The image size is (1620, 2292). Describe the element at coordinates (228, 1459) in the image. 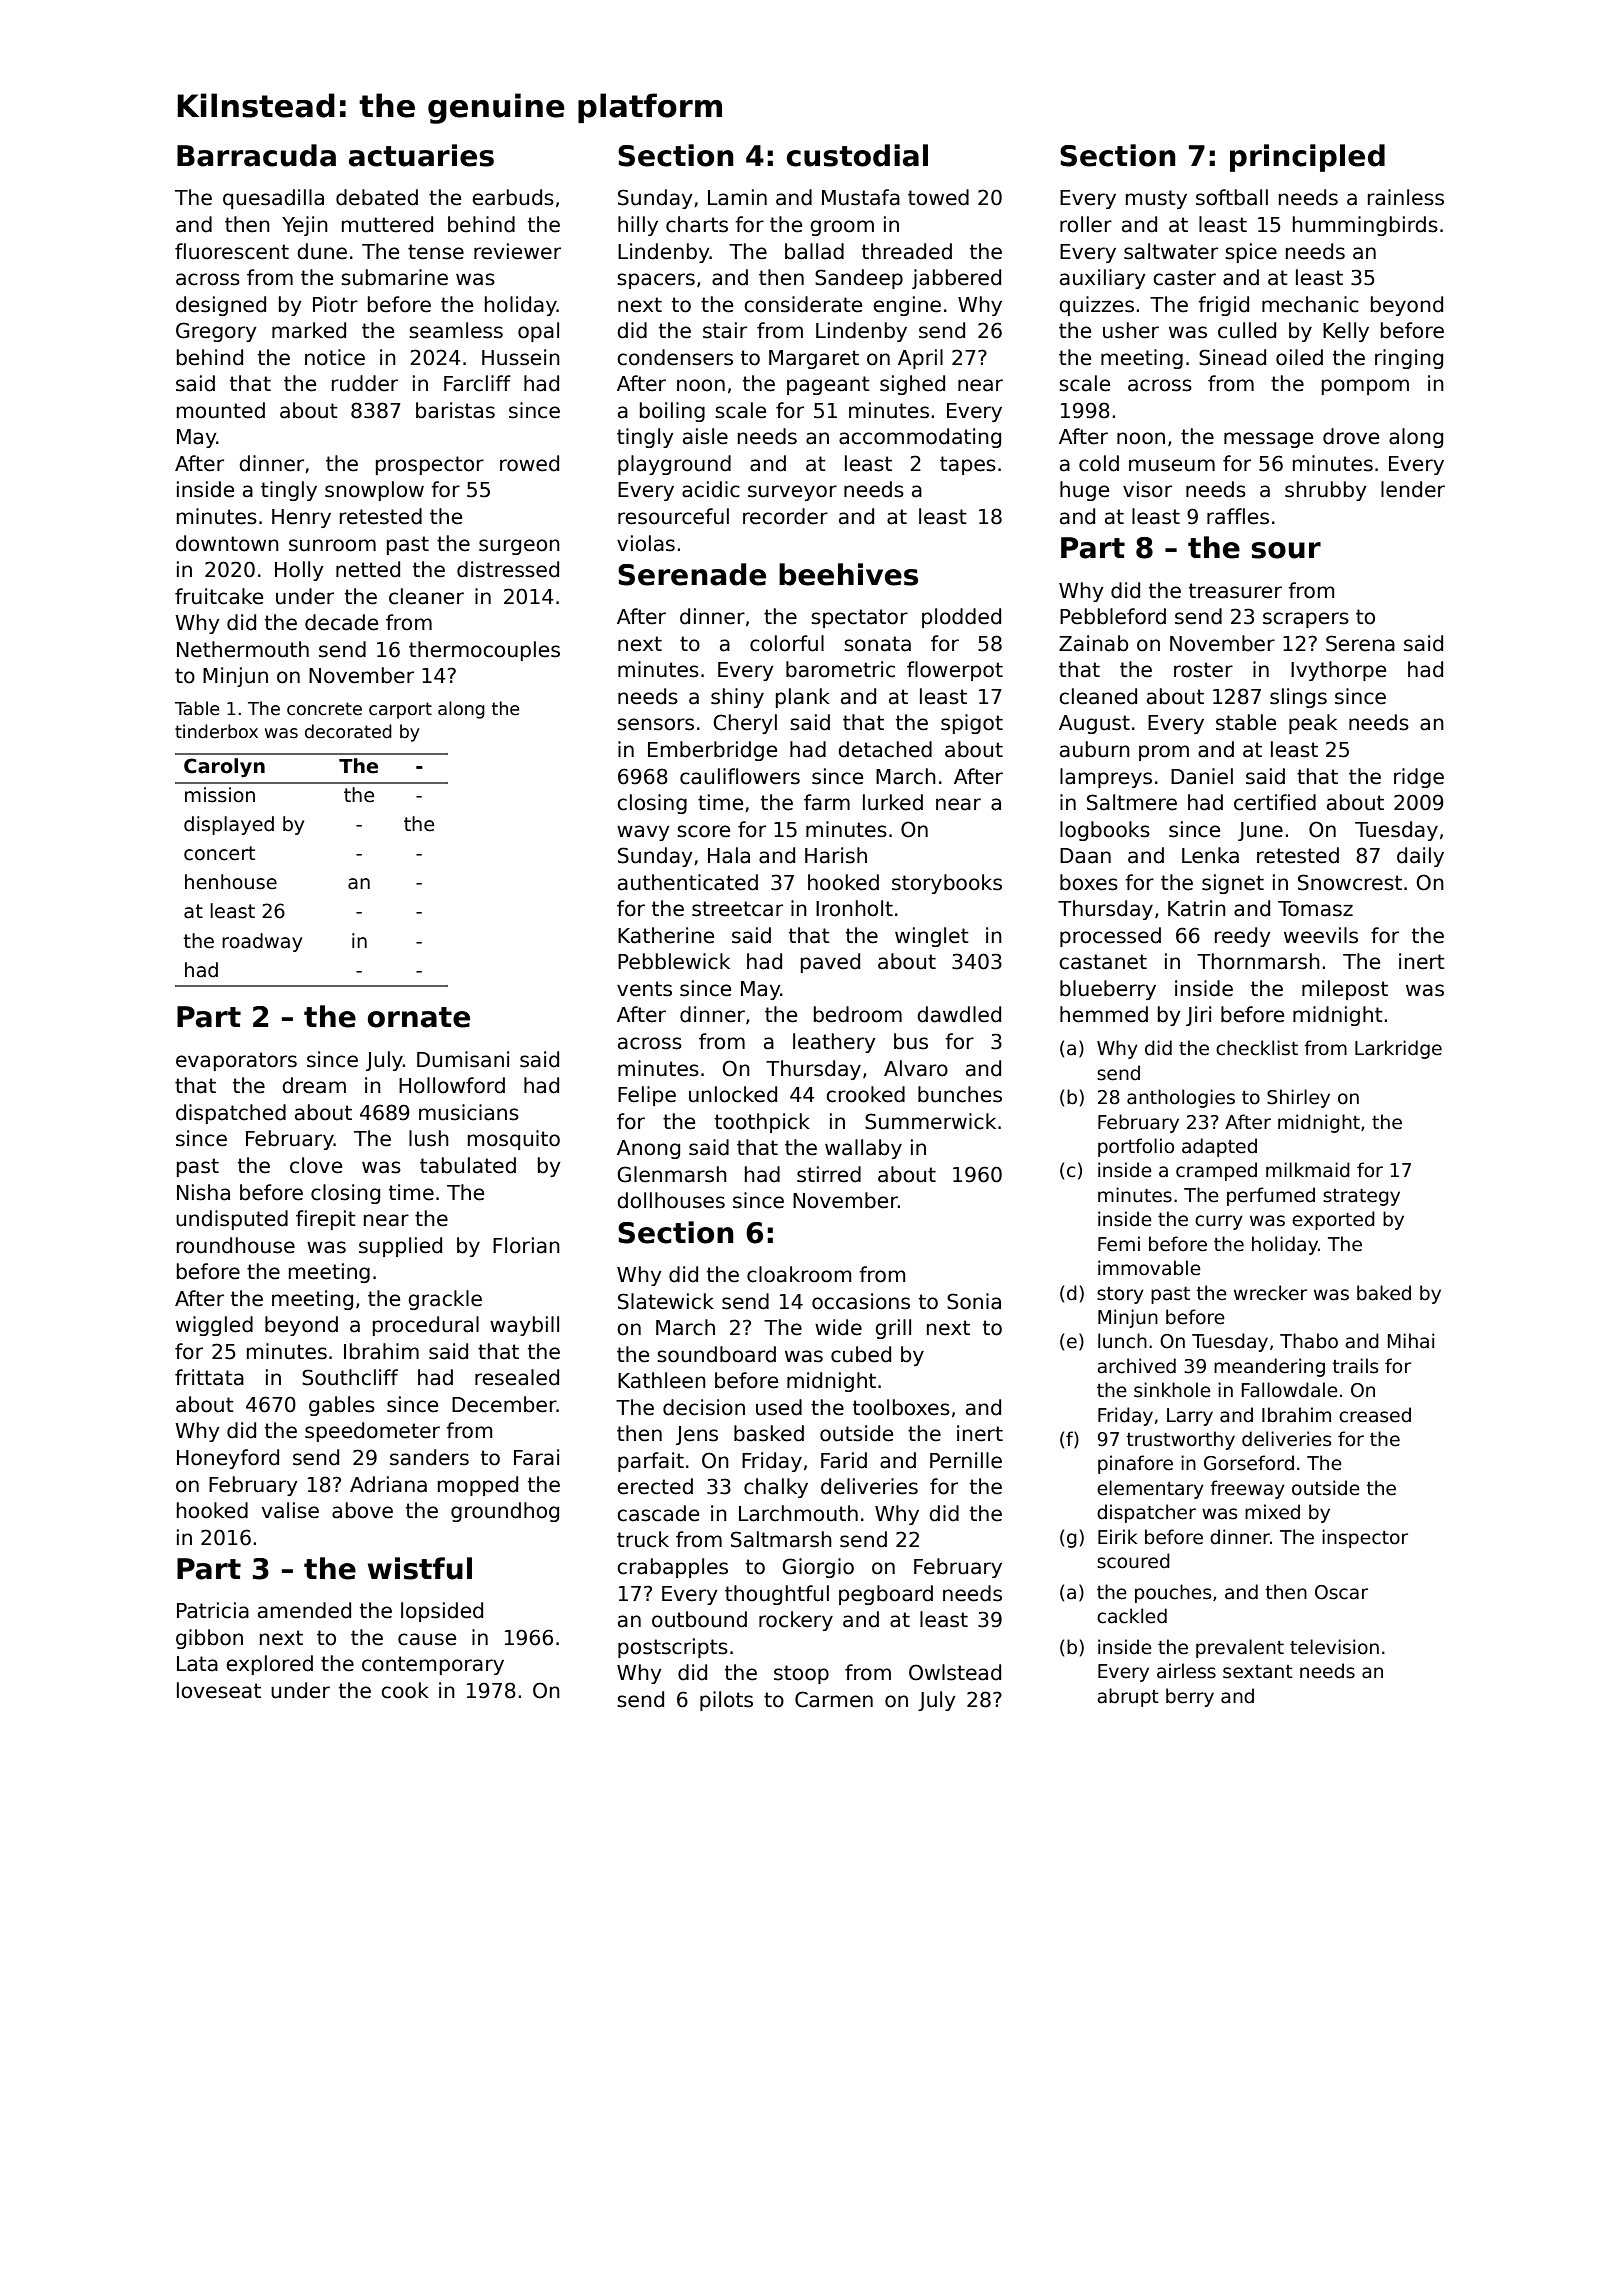

I see `Honeyford` at that location.
